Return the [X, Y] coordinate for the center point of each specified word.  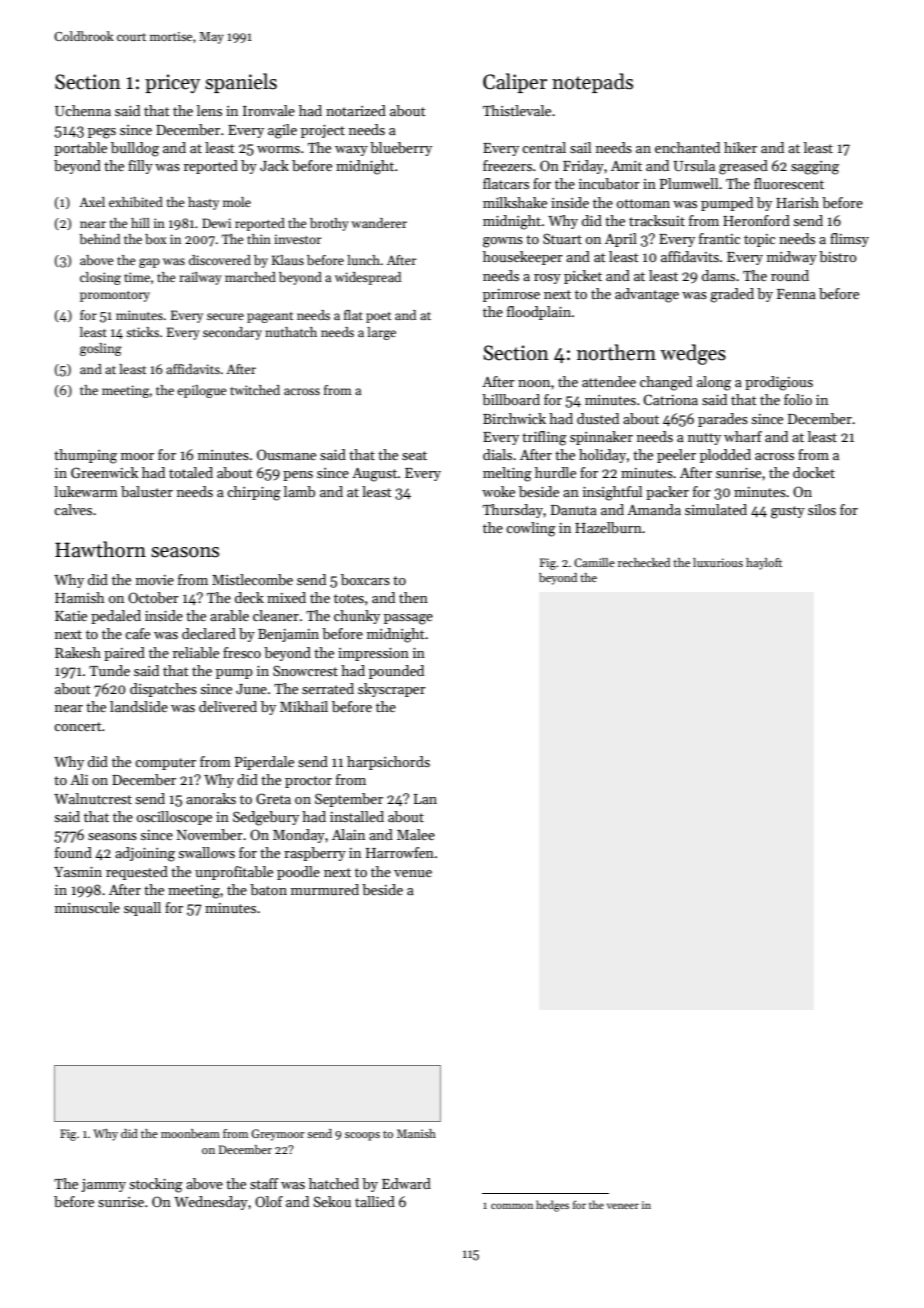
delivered [228, 706]
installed [357, 816]
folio [798, 399]
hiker [740, 147]
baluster [147, 491]
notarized [356, 110]
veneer [623, 1206]
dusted [598, 418]
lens [209, 110]
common [512, 1206]
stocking [156, 1185]
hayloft [764, 564]
